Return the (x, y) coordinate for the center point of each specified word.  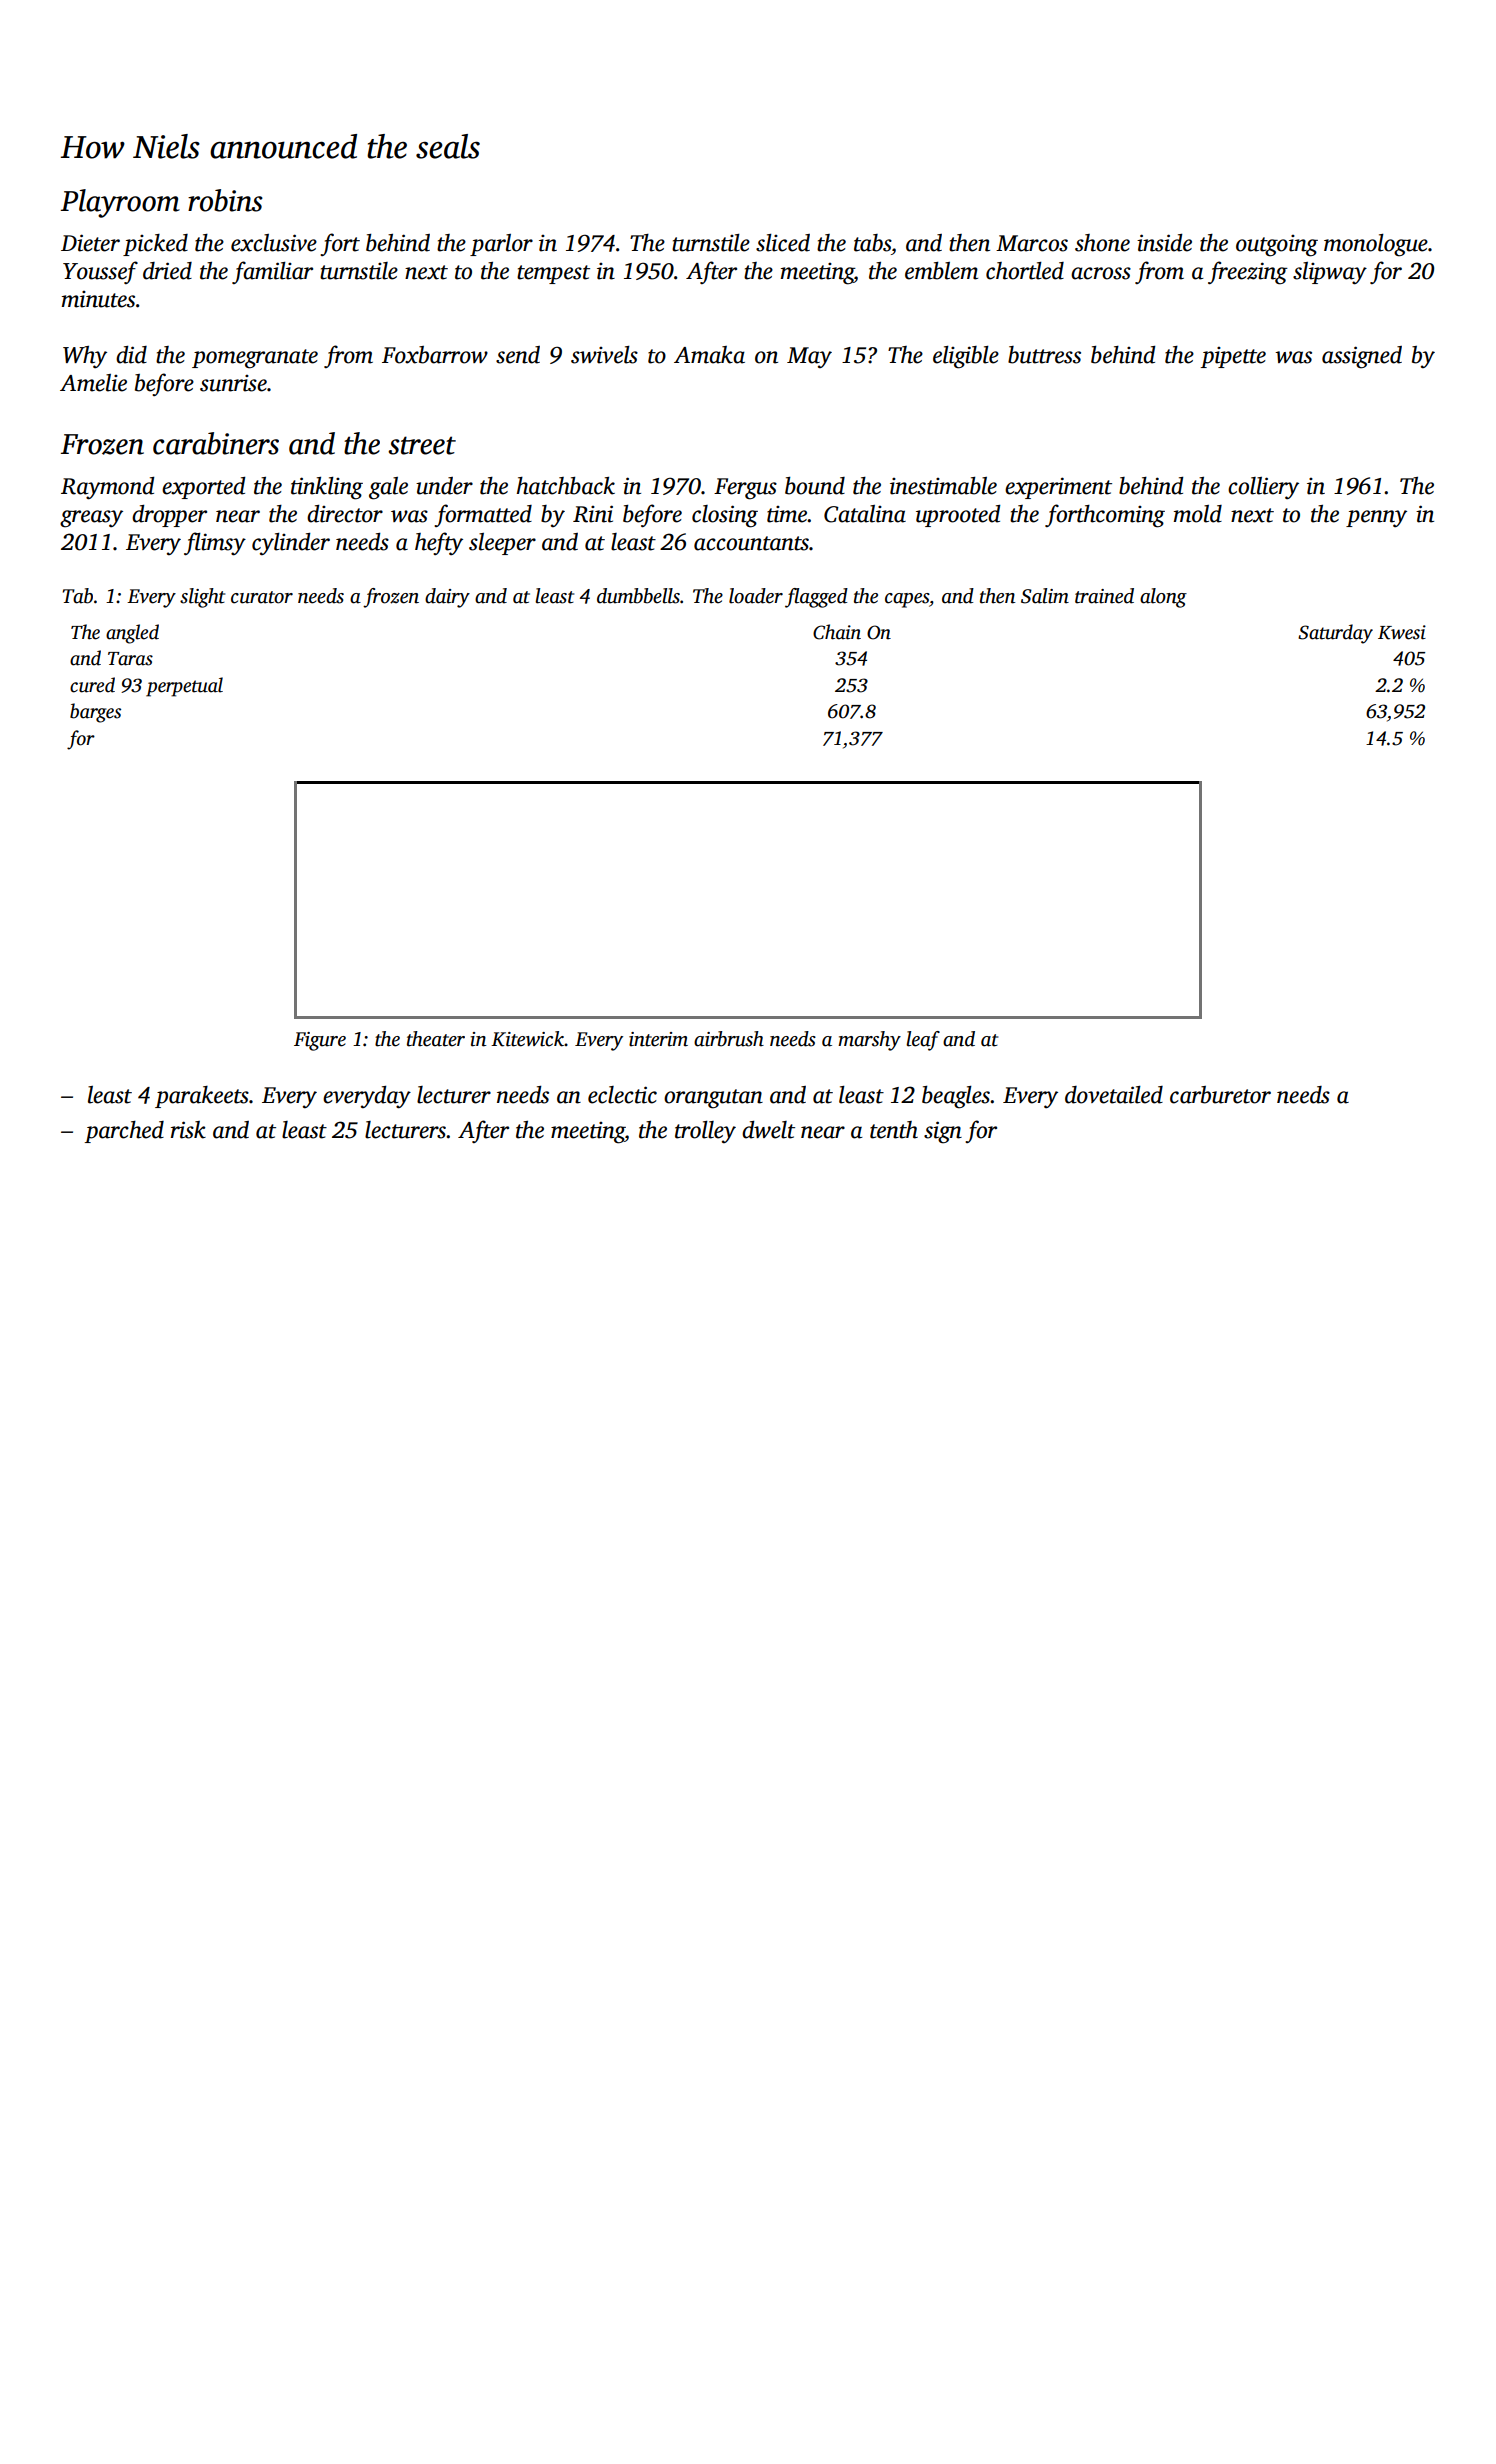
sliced (783, 243)
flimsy (215, 544)
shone (1102, 243)
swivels (604, 355)
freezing (1248, 273)
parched (124, 1132)
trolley (705, 1132)
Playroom (120, 203)
